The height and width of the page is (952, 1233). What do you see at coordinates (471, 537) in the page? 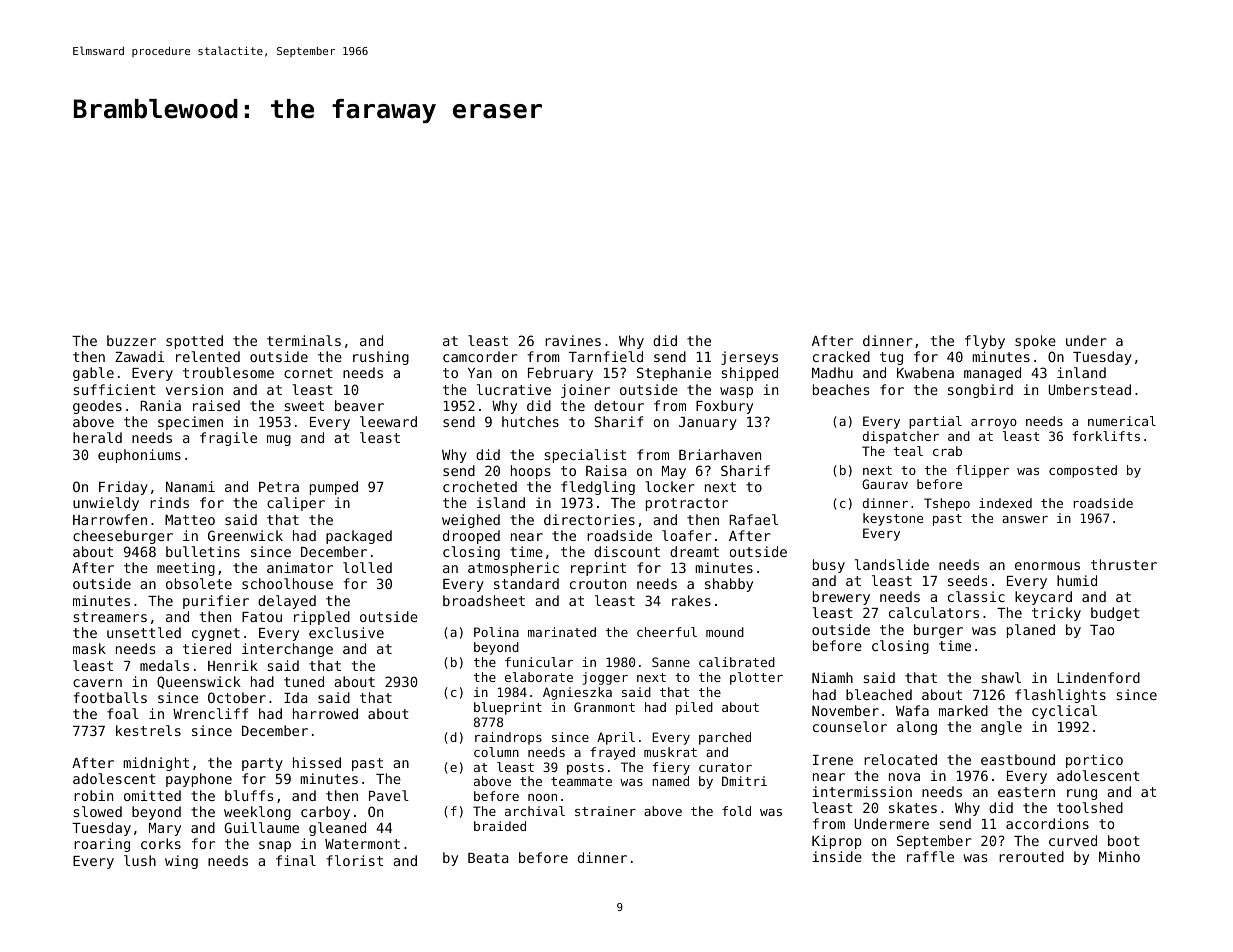
I see `drooped` at bounding box center [471, 537].
